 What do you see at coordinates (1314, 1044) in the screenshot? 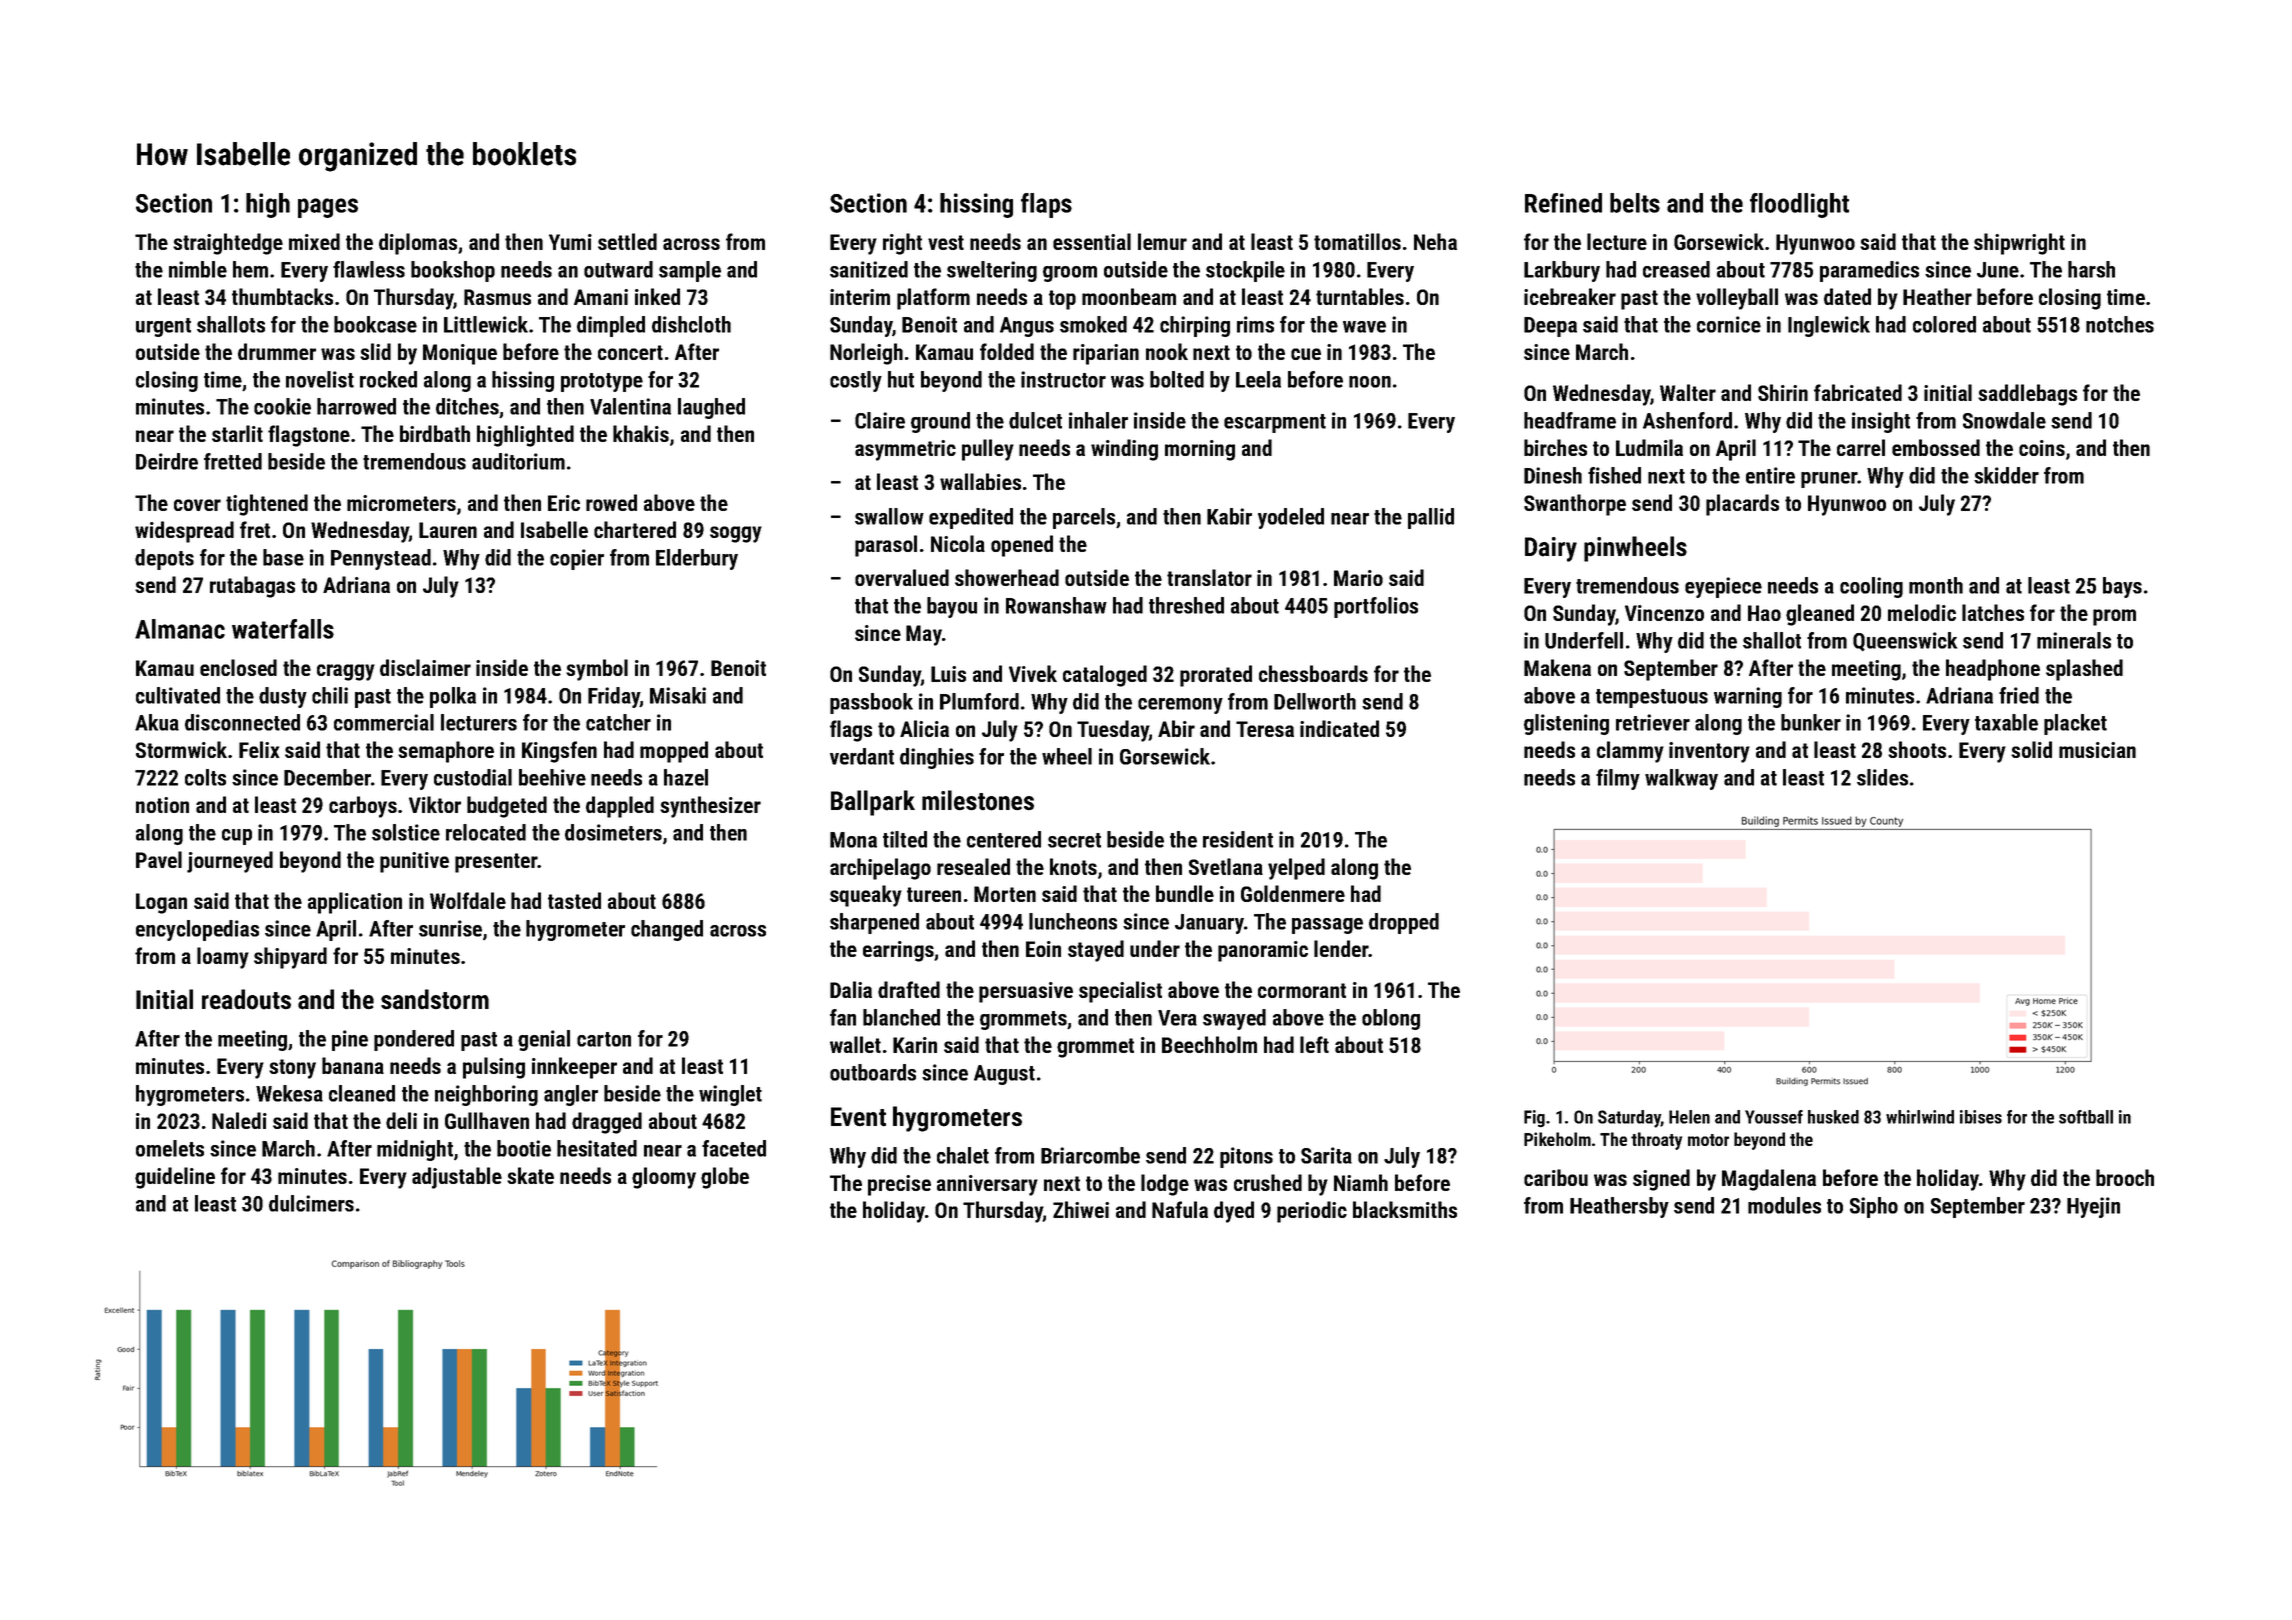
I see `left` at bounding box center [1314, 1044].
